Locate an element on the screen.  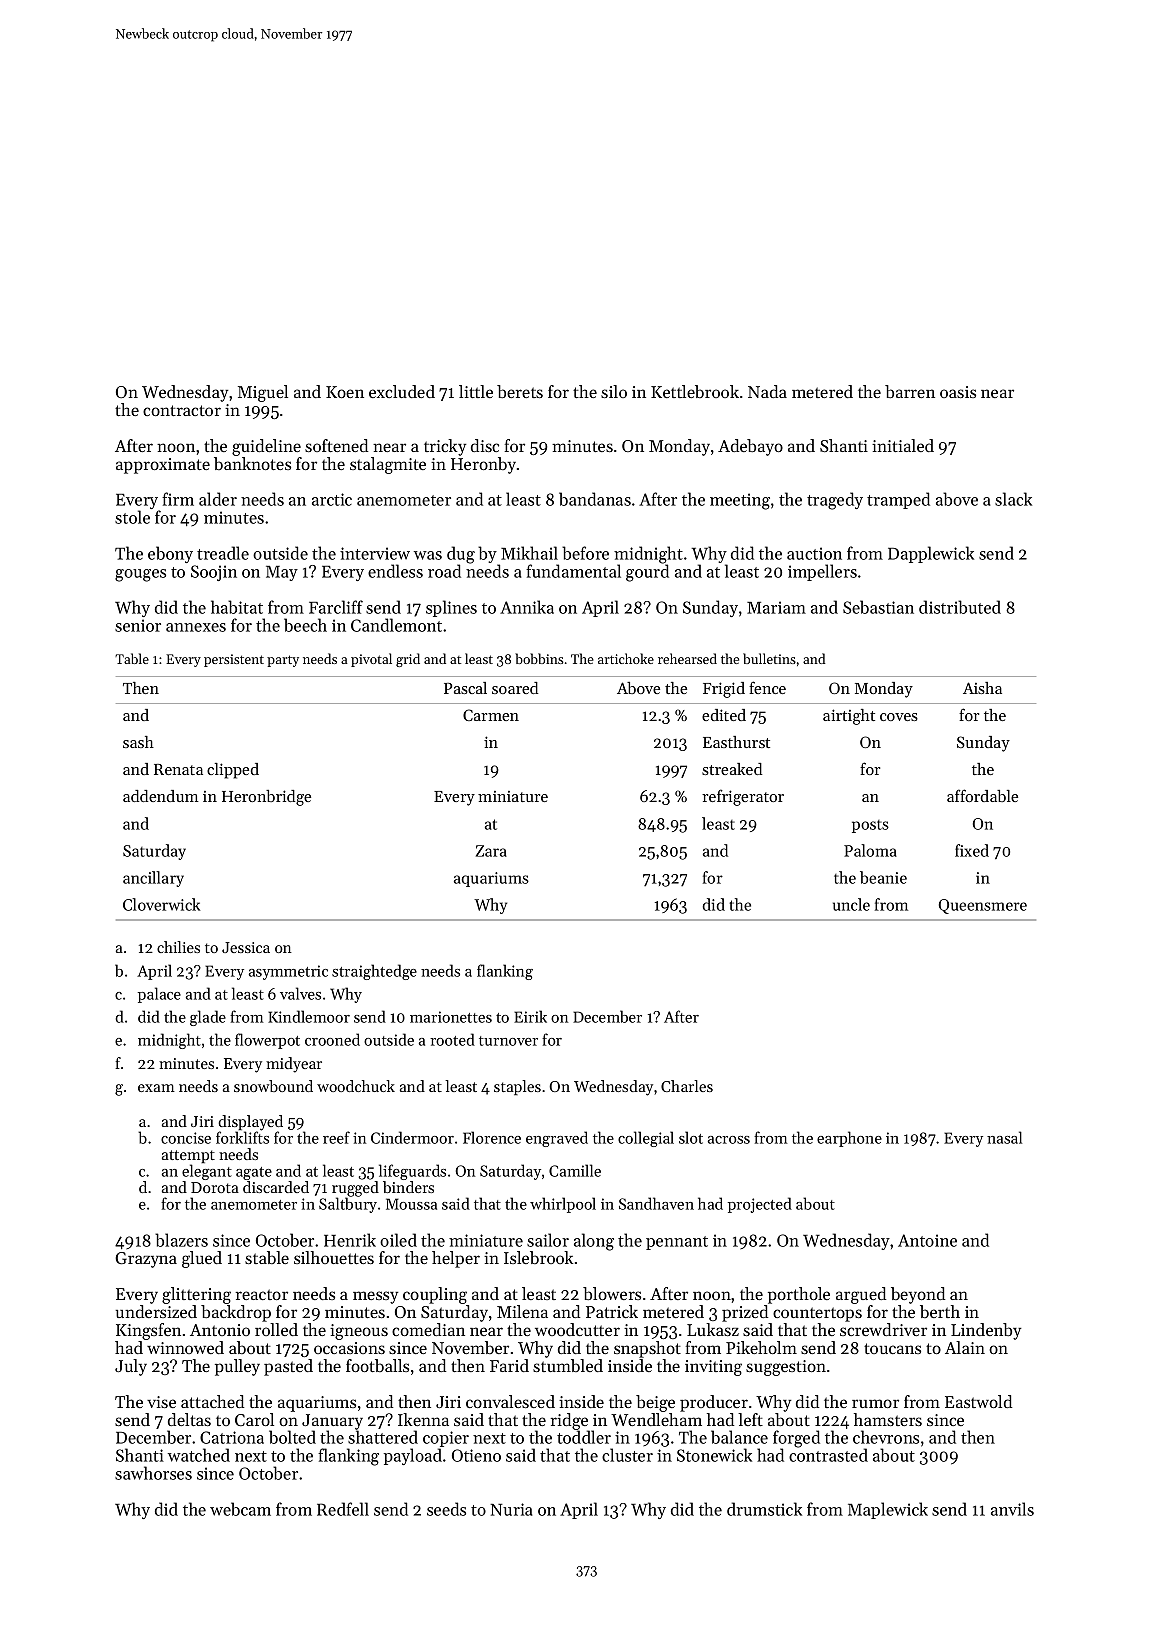
blazers is located at coordinates (181, 1240).
